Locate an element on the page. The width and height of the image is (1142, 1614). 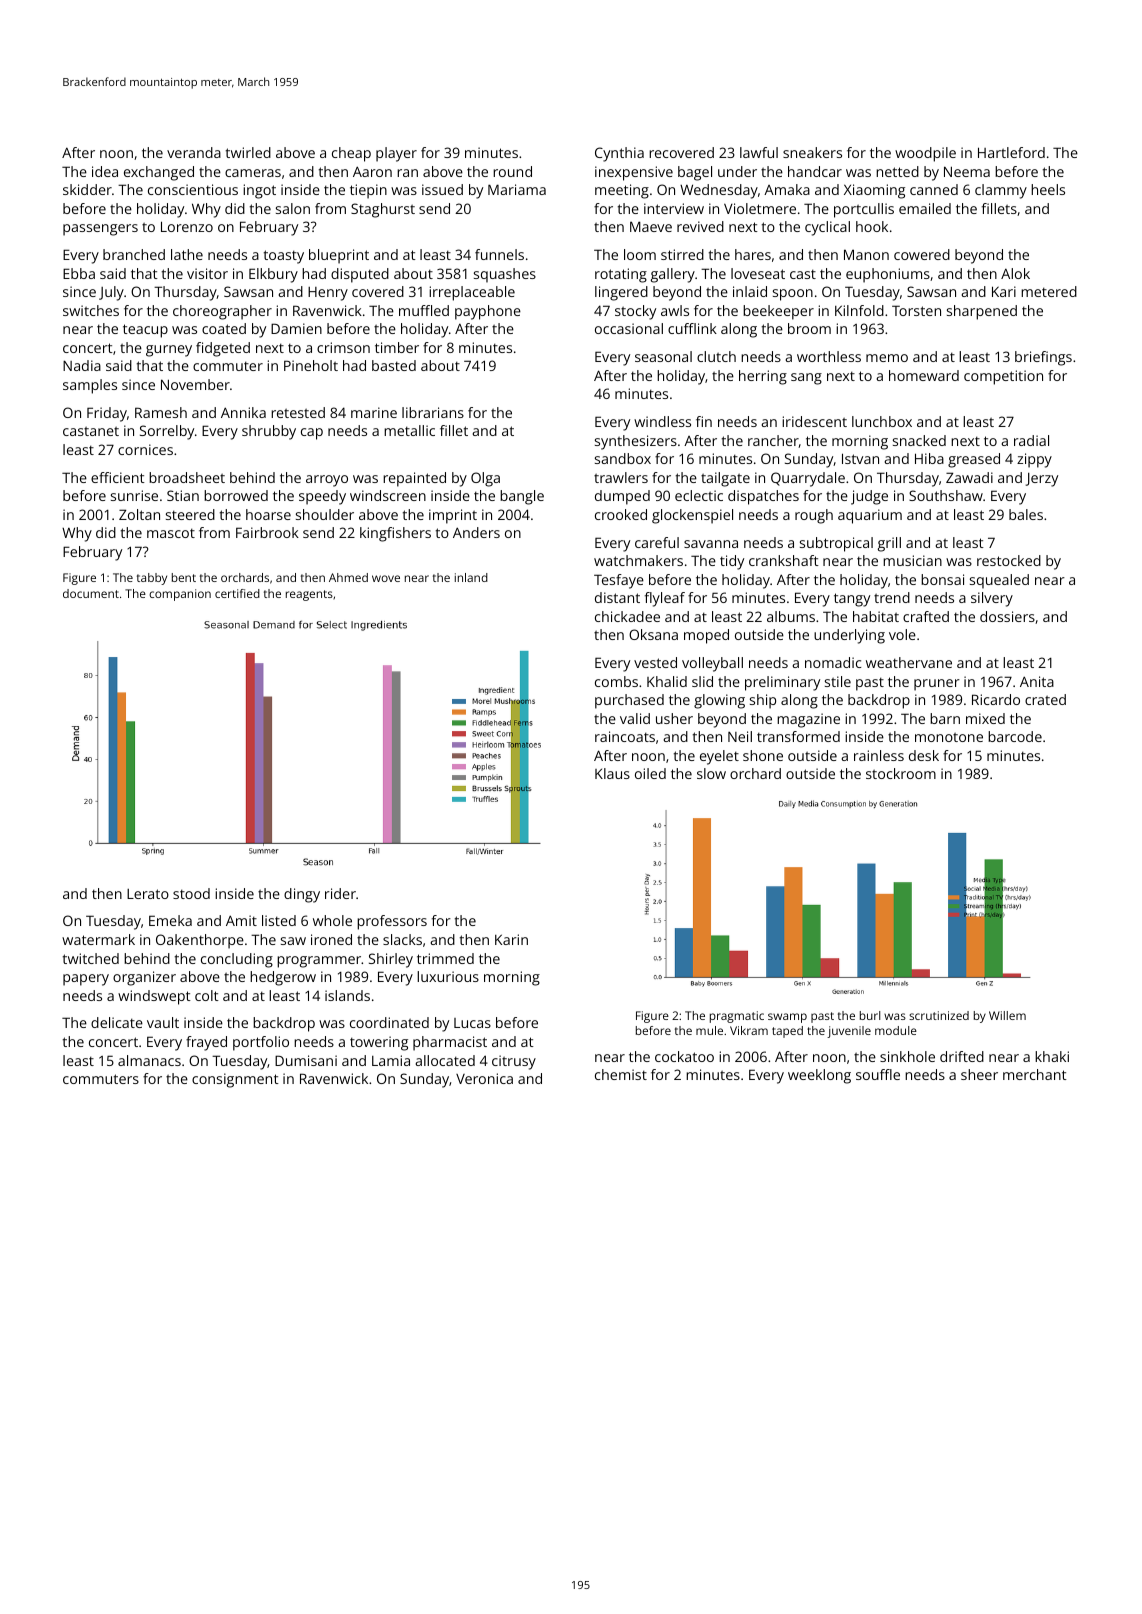
document is located at coordinates (91, 593).
